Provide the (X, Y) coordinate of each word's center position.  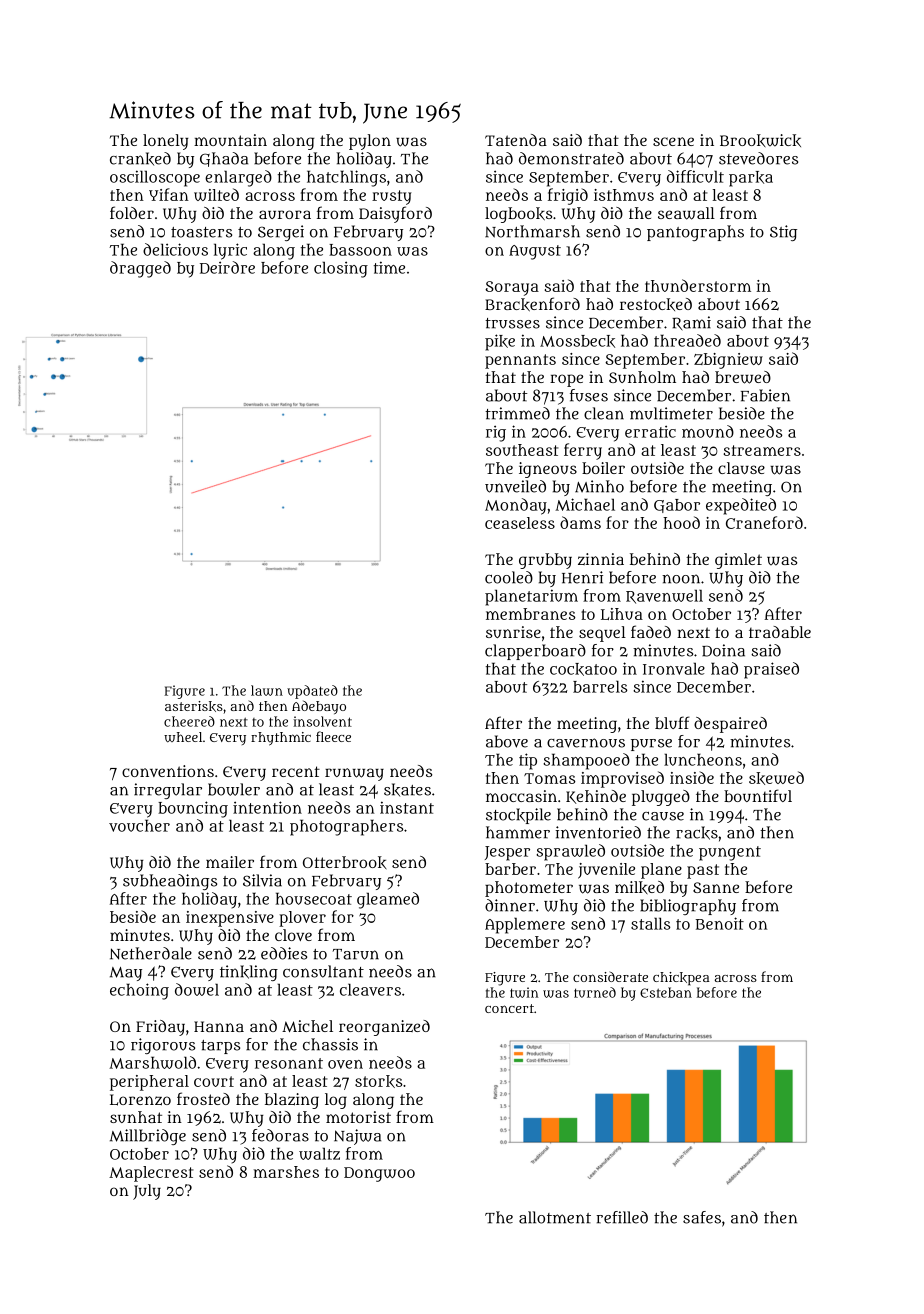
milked (639, 887)
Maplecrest (151, 1174)
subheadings (170, 882)
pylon (370, 142)
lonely (165, 142)
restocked (656, 304)
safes (702, 1217)
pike (500, 342)
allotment (555, 1217)
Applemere (525, 925)
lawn (267, 690)
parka (751, 179)
